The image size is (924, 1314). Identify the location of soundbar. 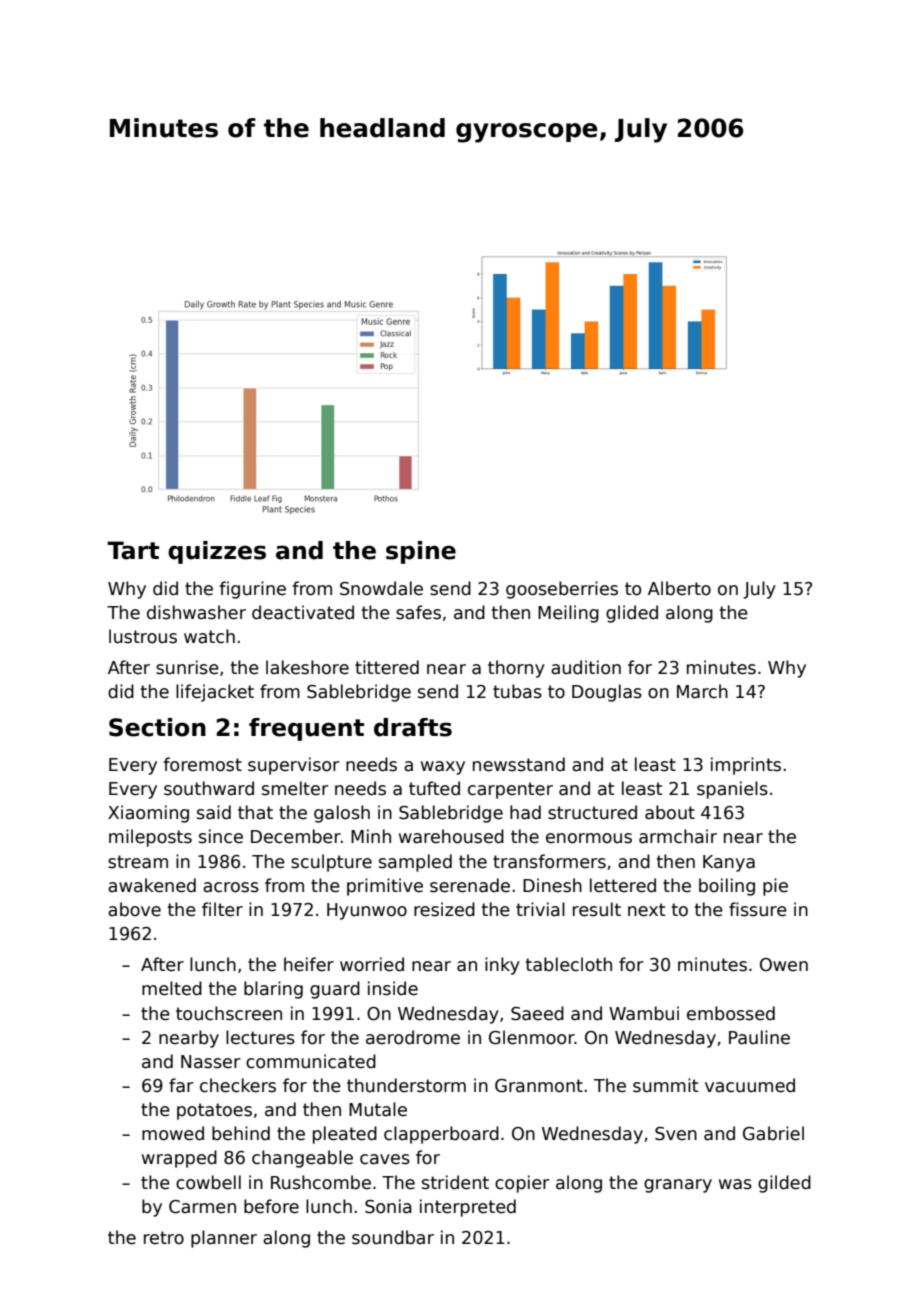
(393, 1237).
